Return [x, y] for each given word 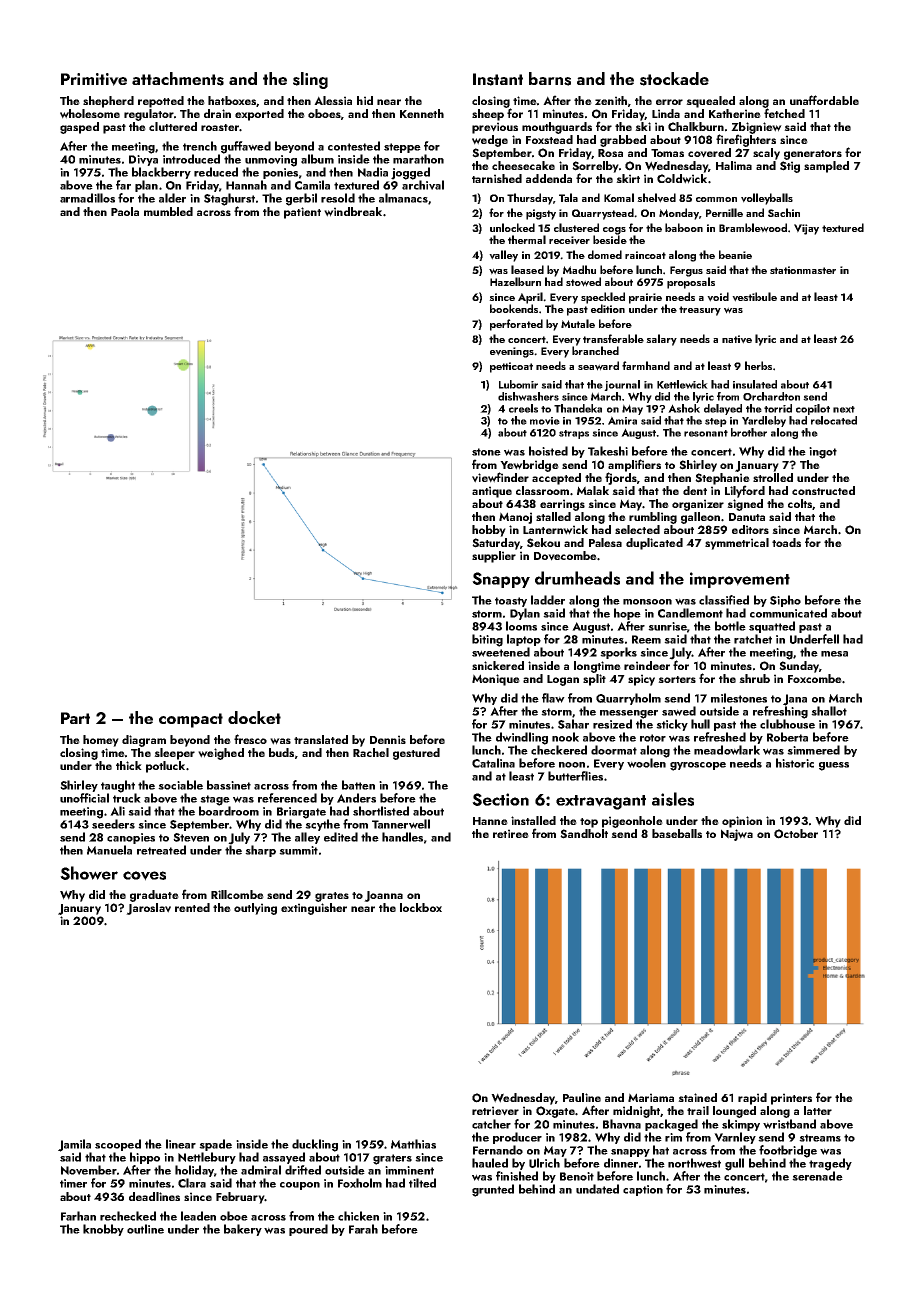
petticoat [511, 367]
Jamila [74, 1145]
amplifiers [634, 465]
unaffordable [824, 100]
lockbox [421, 907]
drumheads [577, 578]
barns [550, 79]
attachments [178, 79]
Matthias [413, 1144]
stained [697, 1097]
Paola [125, 211]
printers [791, 1099]
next [844, 409]
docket [254, 717]
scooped [118, 1145]
